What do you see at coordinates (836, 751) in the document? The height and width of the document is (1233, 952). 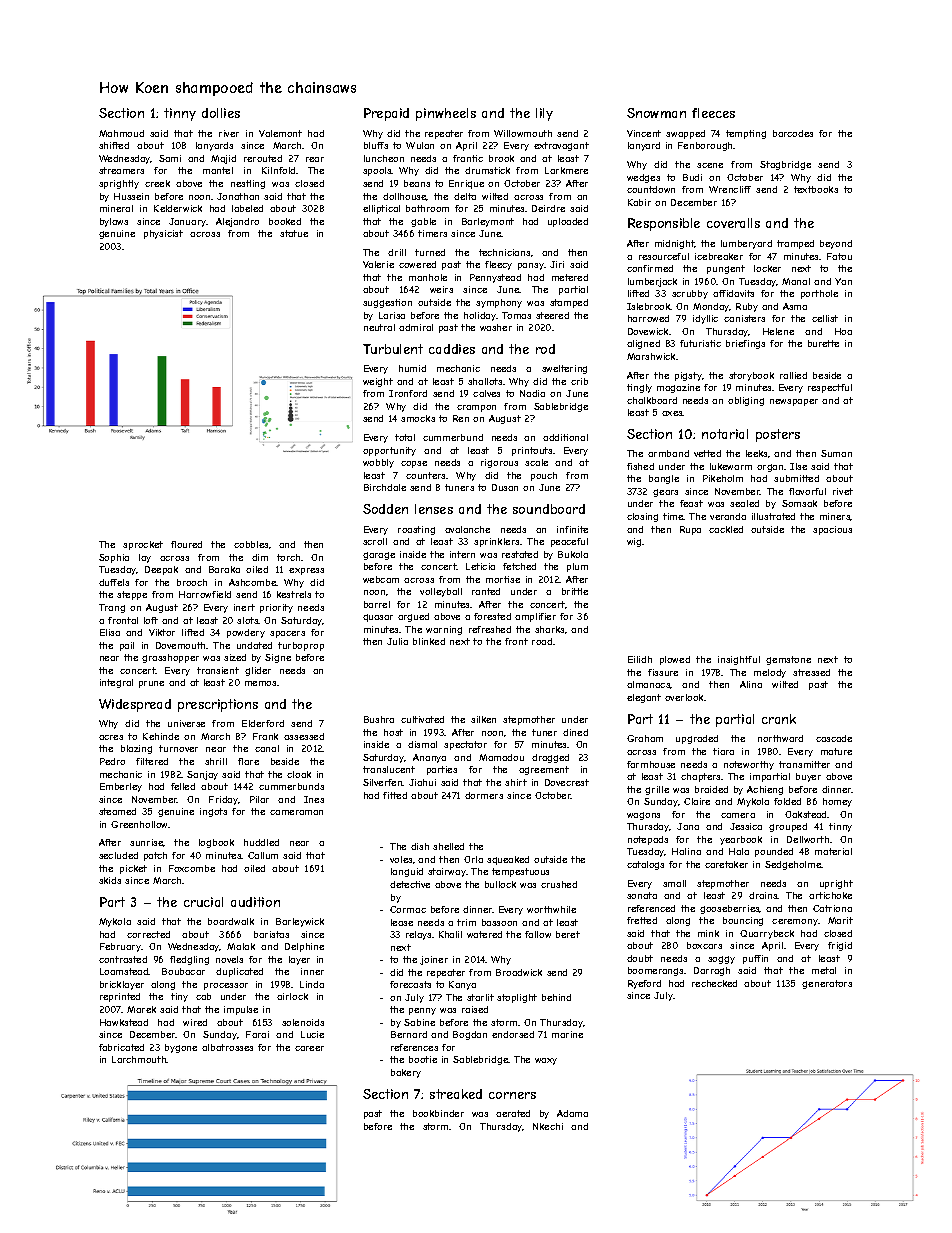 I see `mature` at bounding box center [836, 751].
